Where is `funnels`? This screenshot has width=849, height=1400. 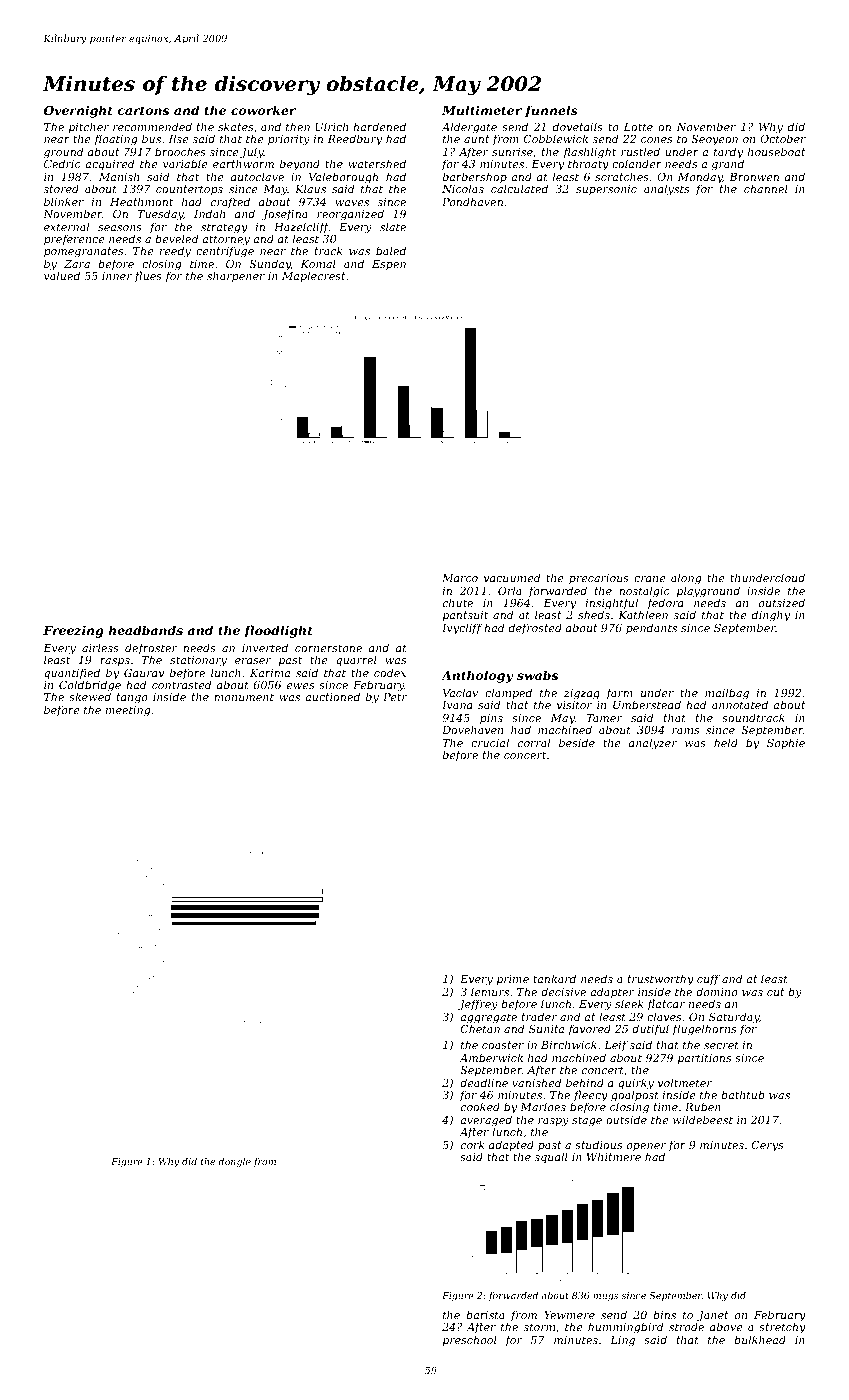 funnels is located at coordinates (551, 111).
